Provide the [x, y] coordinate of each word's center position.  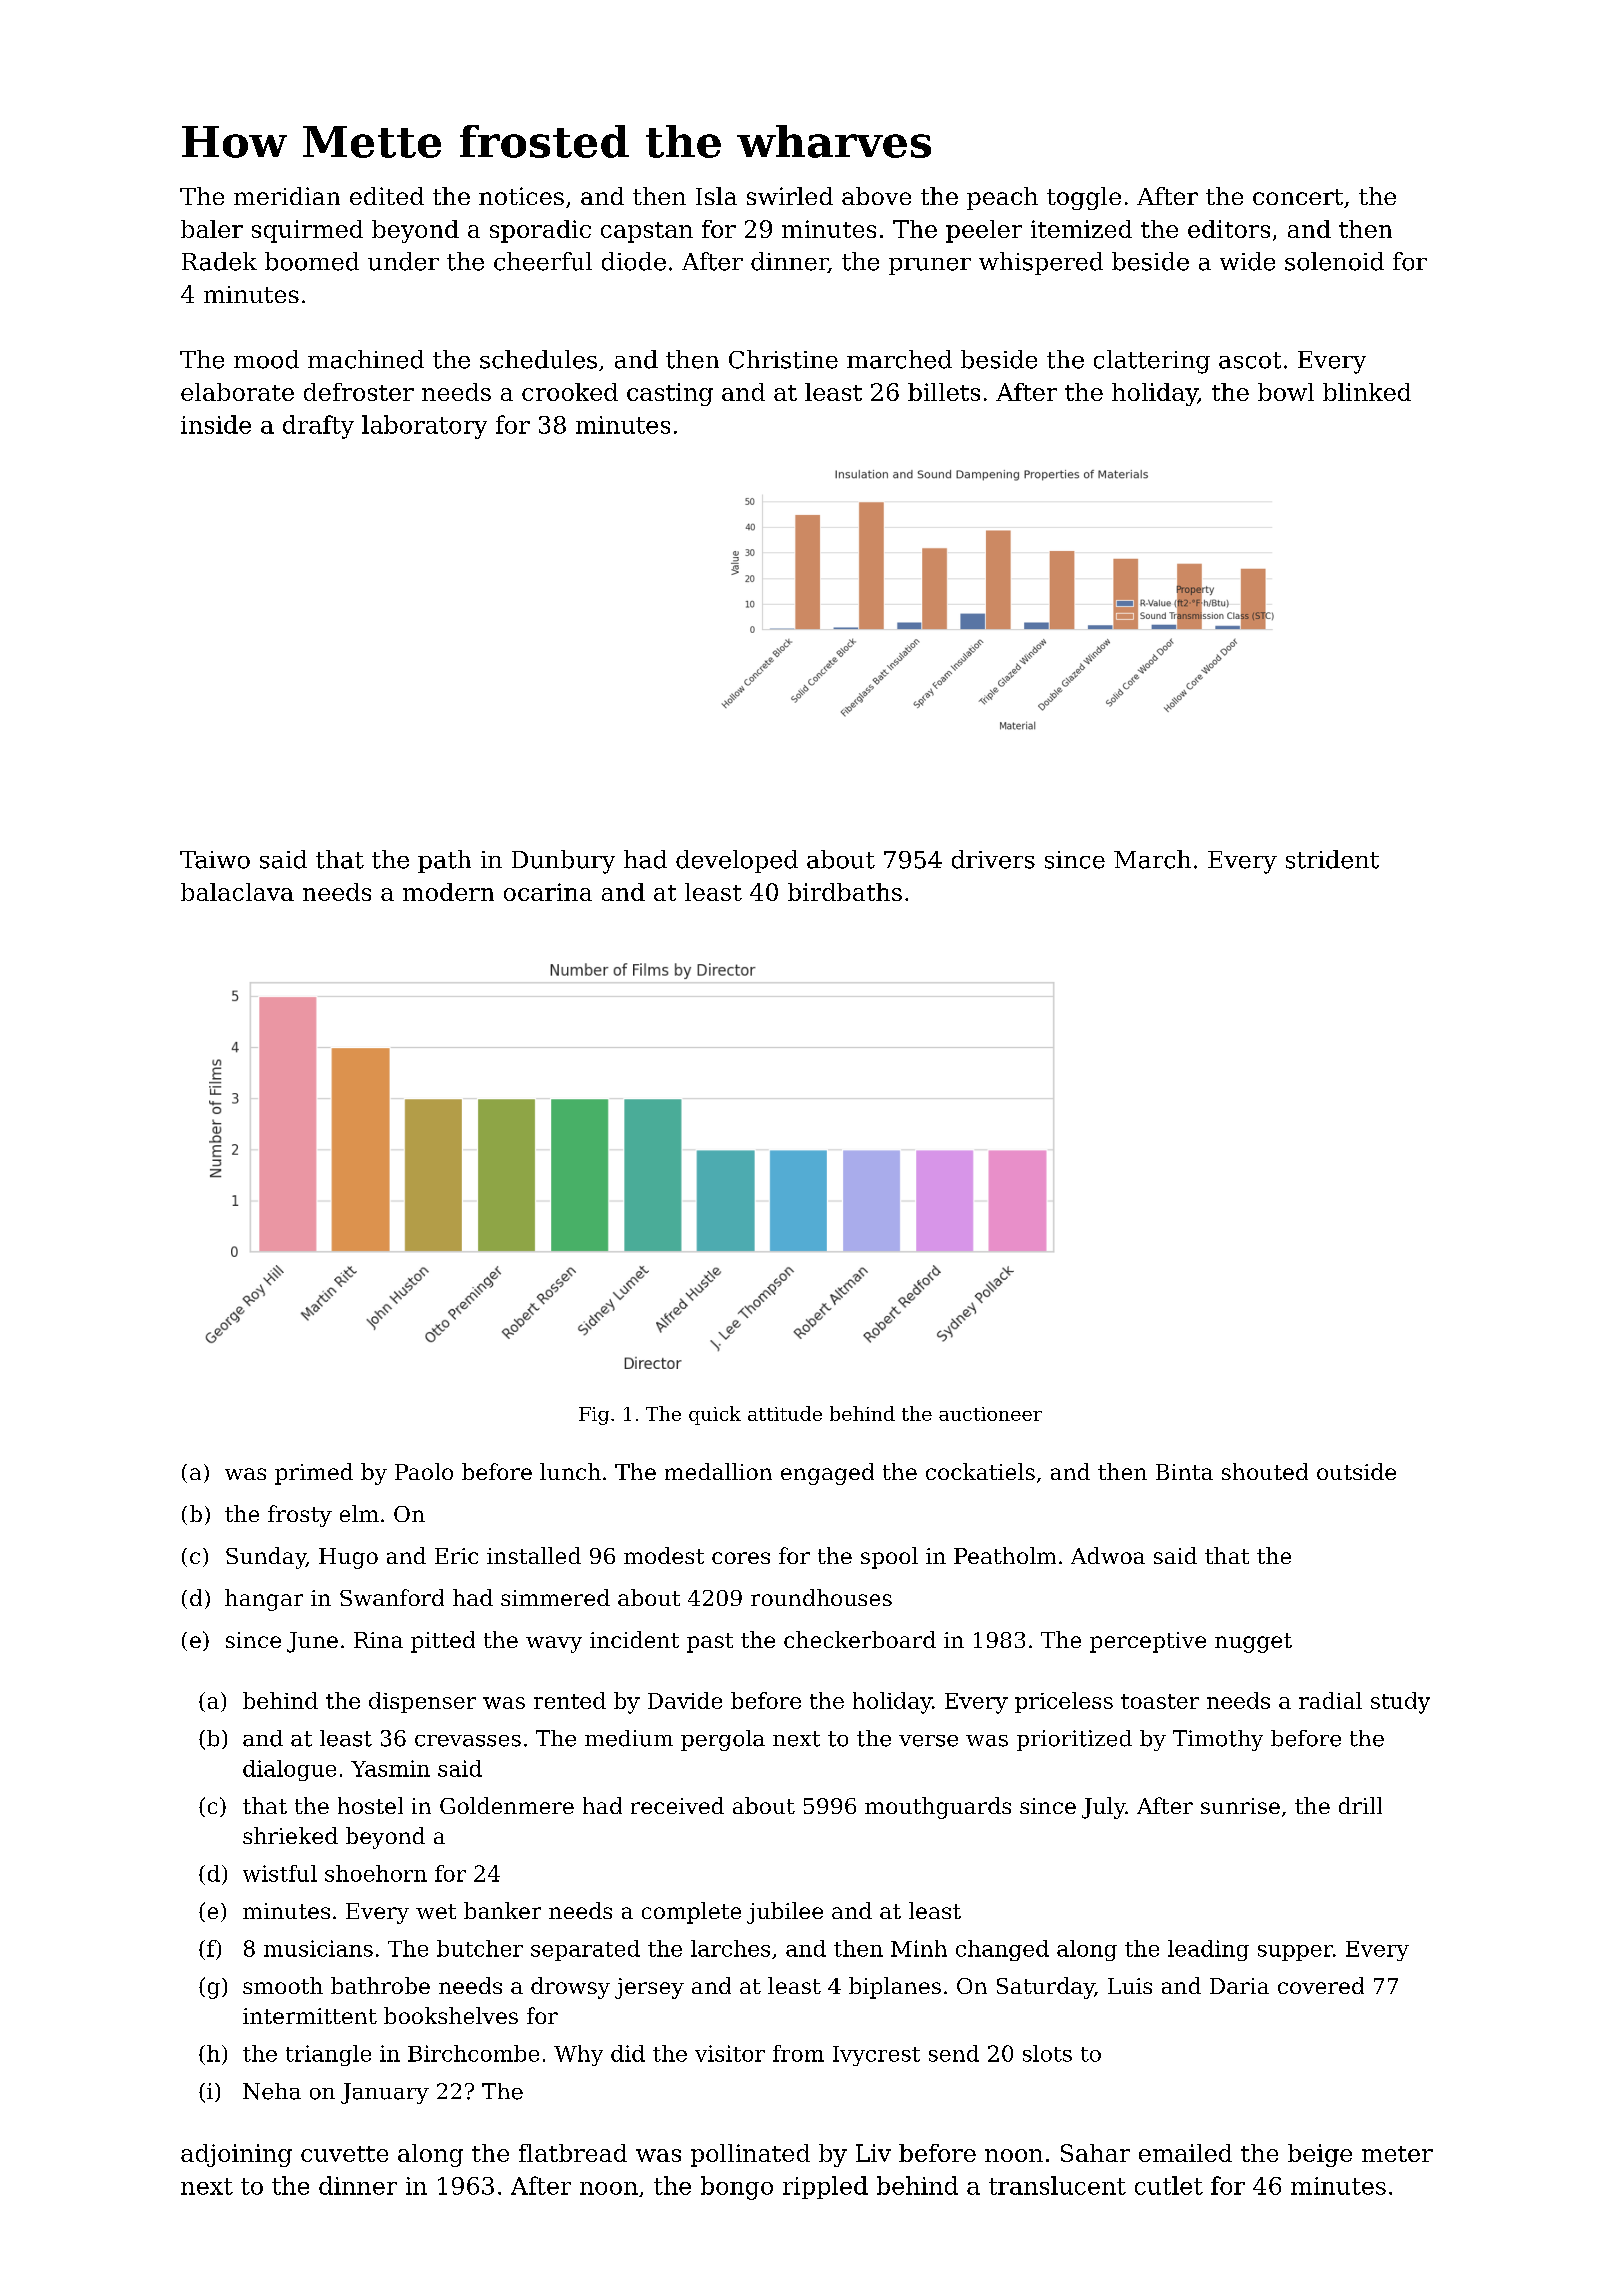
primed [314, 1474]
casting [670, 394]
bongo [737, 2188]
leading [1208, 1950]
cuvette [344, 2154]
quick [715, 1415]
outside [1356, 1471]
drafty [318, 427]
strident [1332, 859]
